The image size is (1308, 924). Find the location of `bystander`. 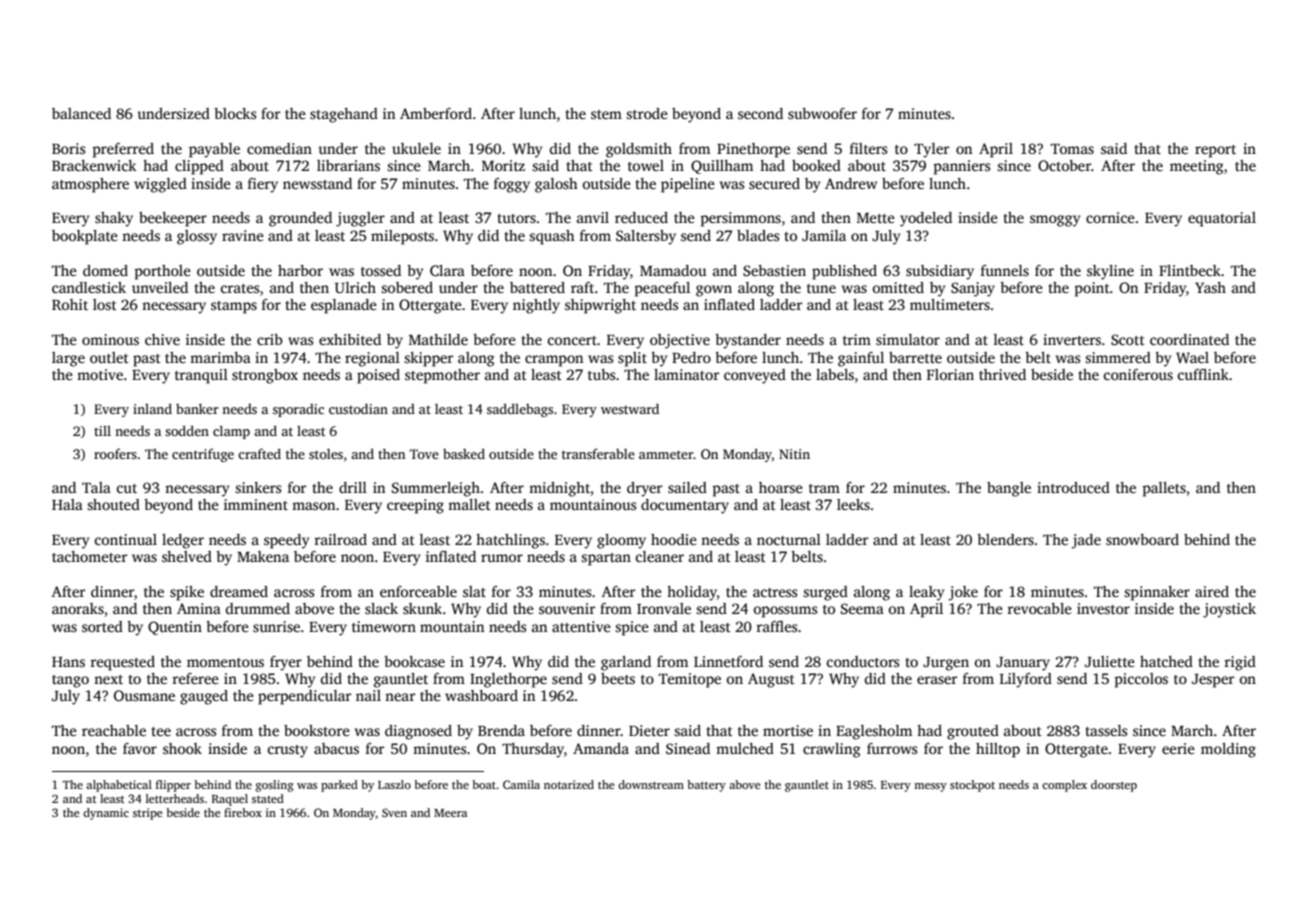

bystander is located at coordinates (748, 341).
